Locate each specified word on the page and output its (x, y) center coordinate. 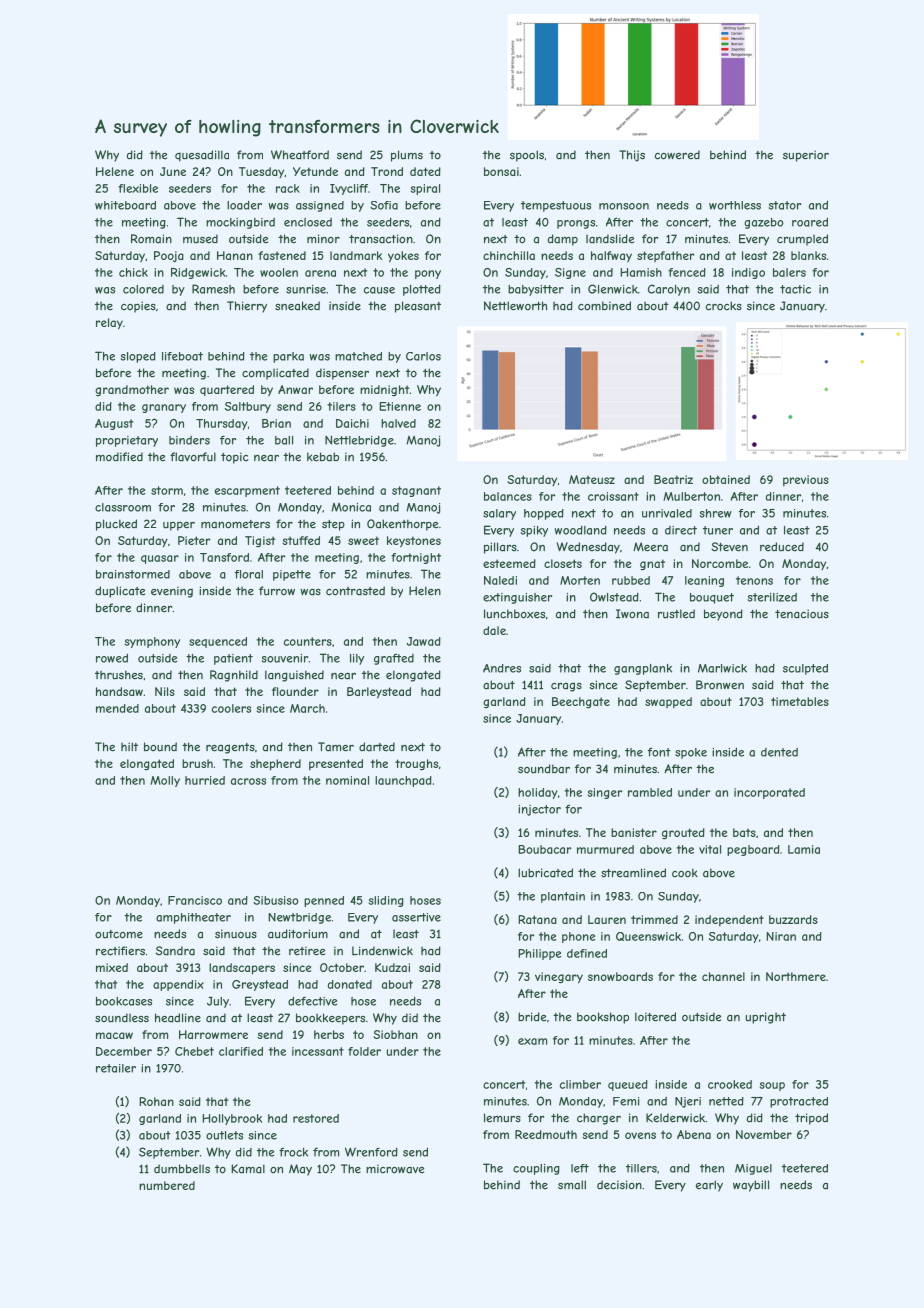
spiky (534, 531)
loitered (655, 1017)
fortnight (416, 558)
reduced (782, 547)
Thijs (632, 156)
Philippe (540, 954)
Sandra (175, 951)
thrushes (119, 675)
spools (527, 156)
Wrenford (371, 1152)
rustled (676, 614)
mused (200, 239)
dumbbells (182, 1169)
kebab (323, 457)
